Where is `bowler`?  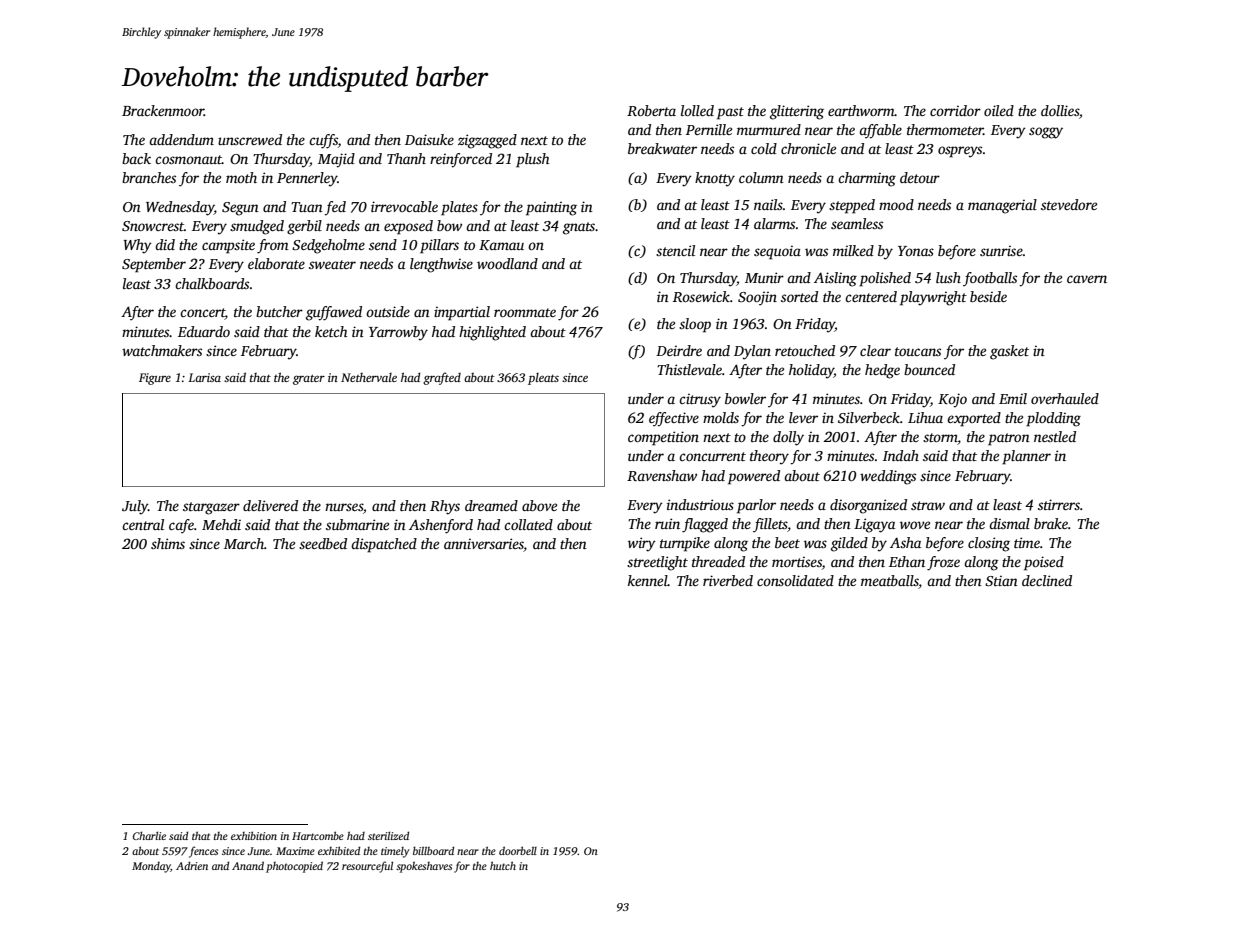
bowler is located at coordinates (745, 398).
